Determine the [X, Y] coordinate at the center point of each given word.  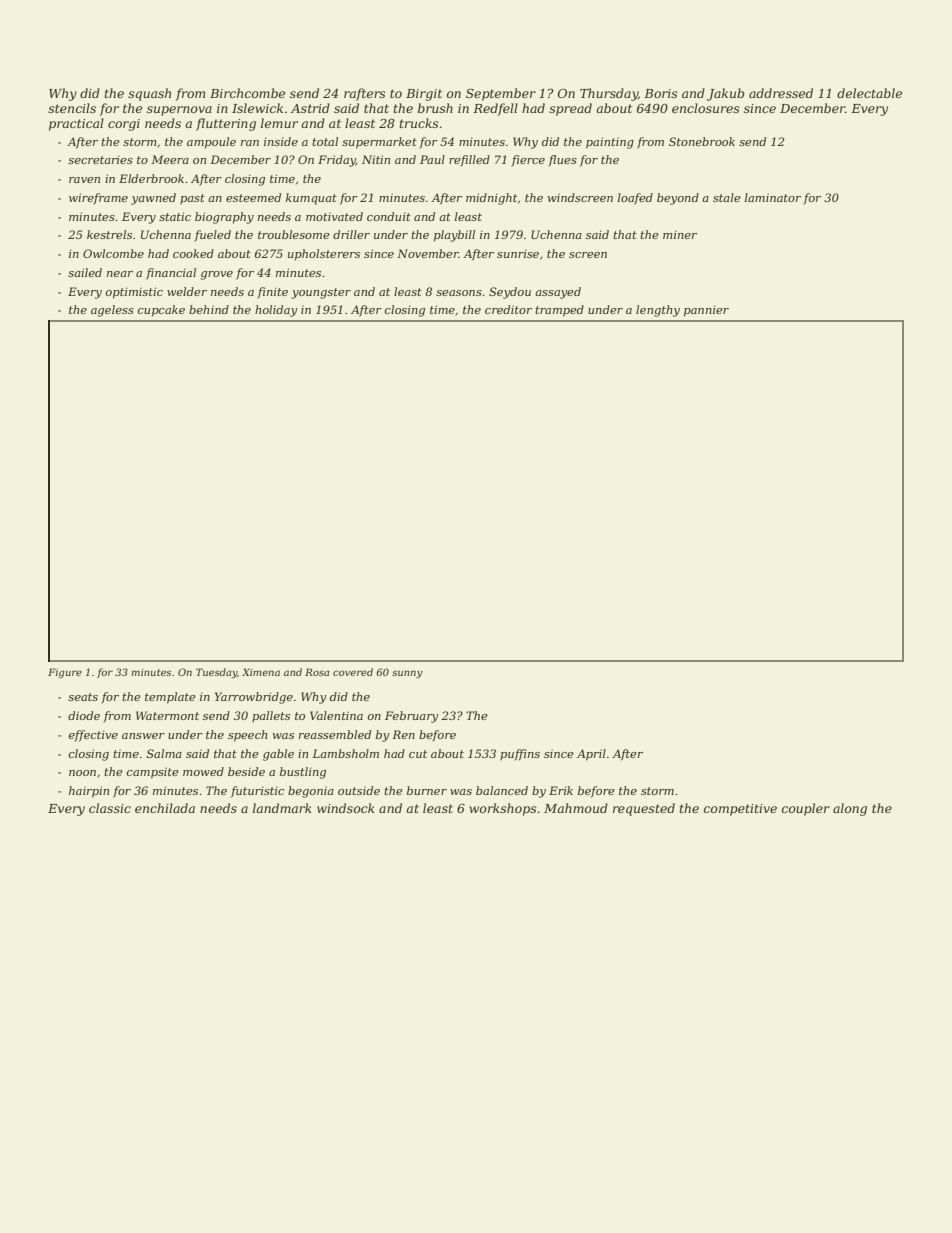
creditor [508, 309]
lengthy [658, 311]
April [591, 755]
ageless [112, 311]
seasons [459, 293]
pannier [706, 311]
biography [224, 218]
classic [110, 808]
